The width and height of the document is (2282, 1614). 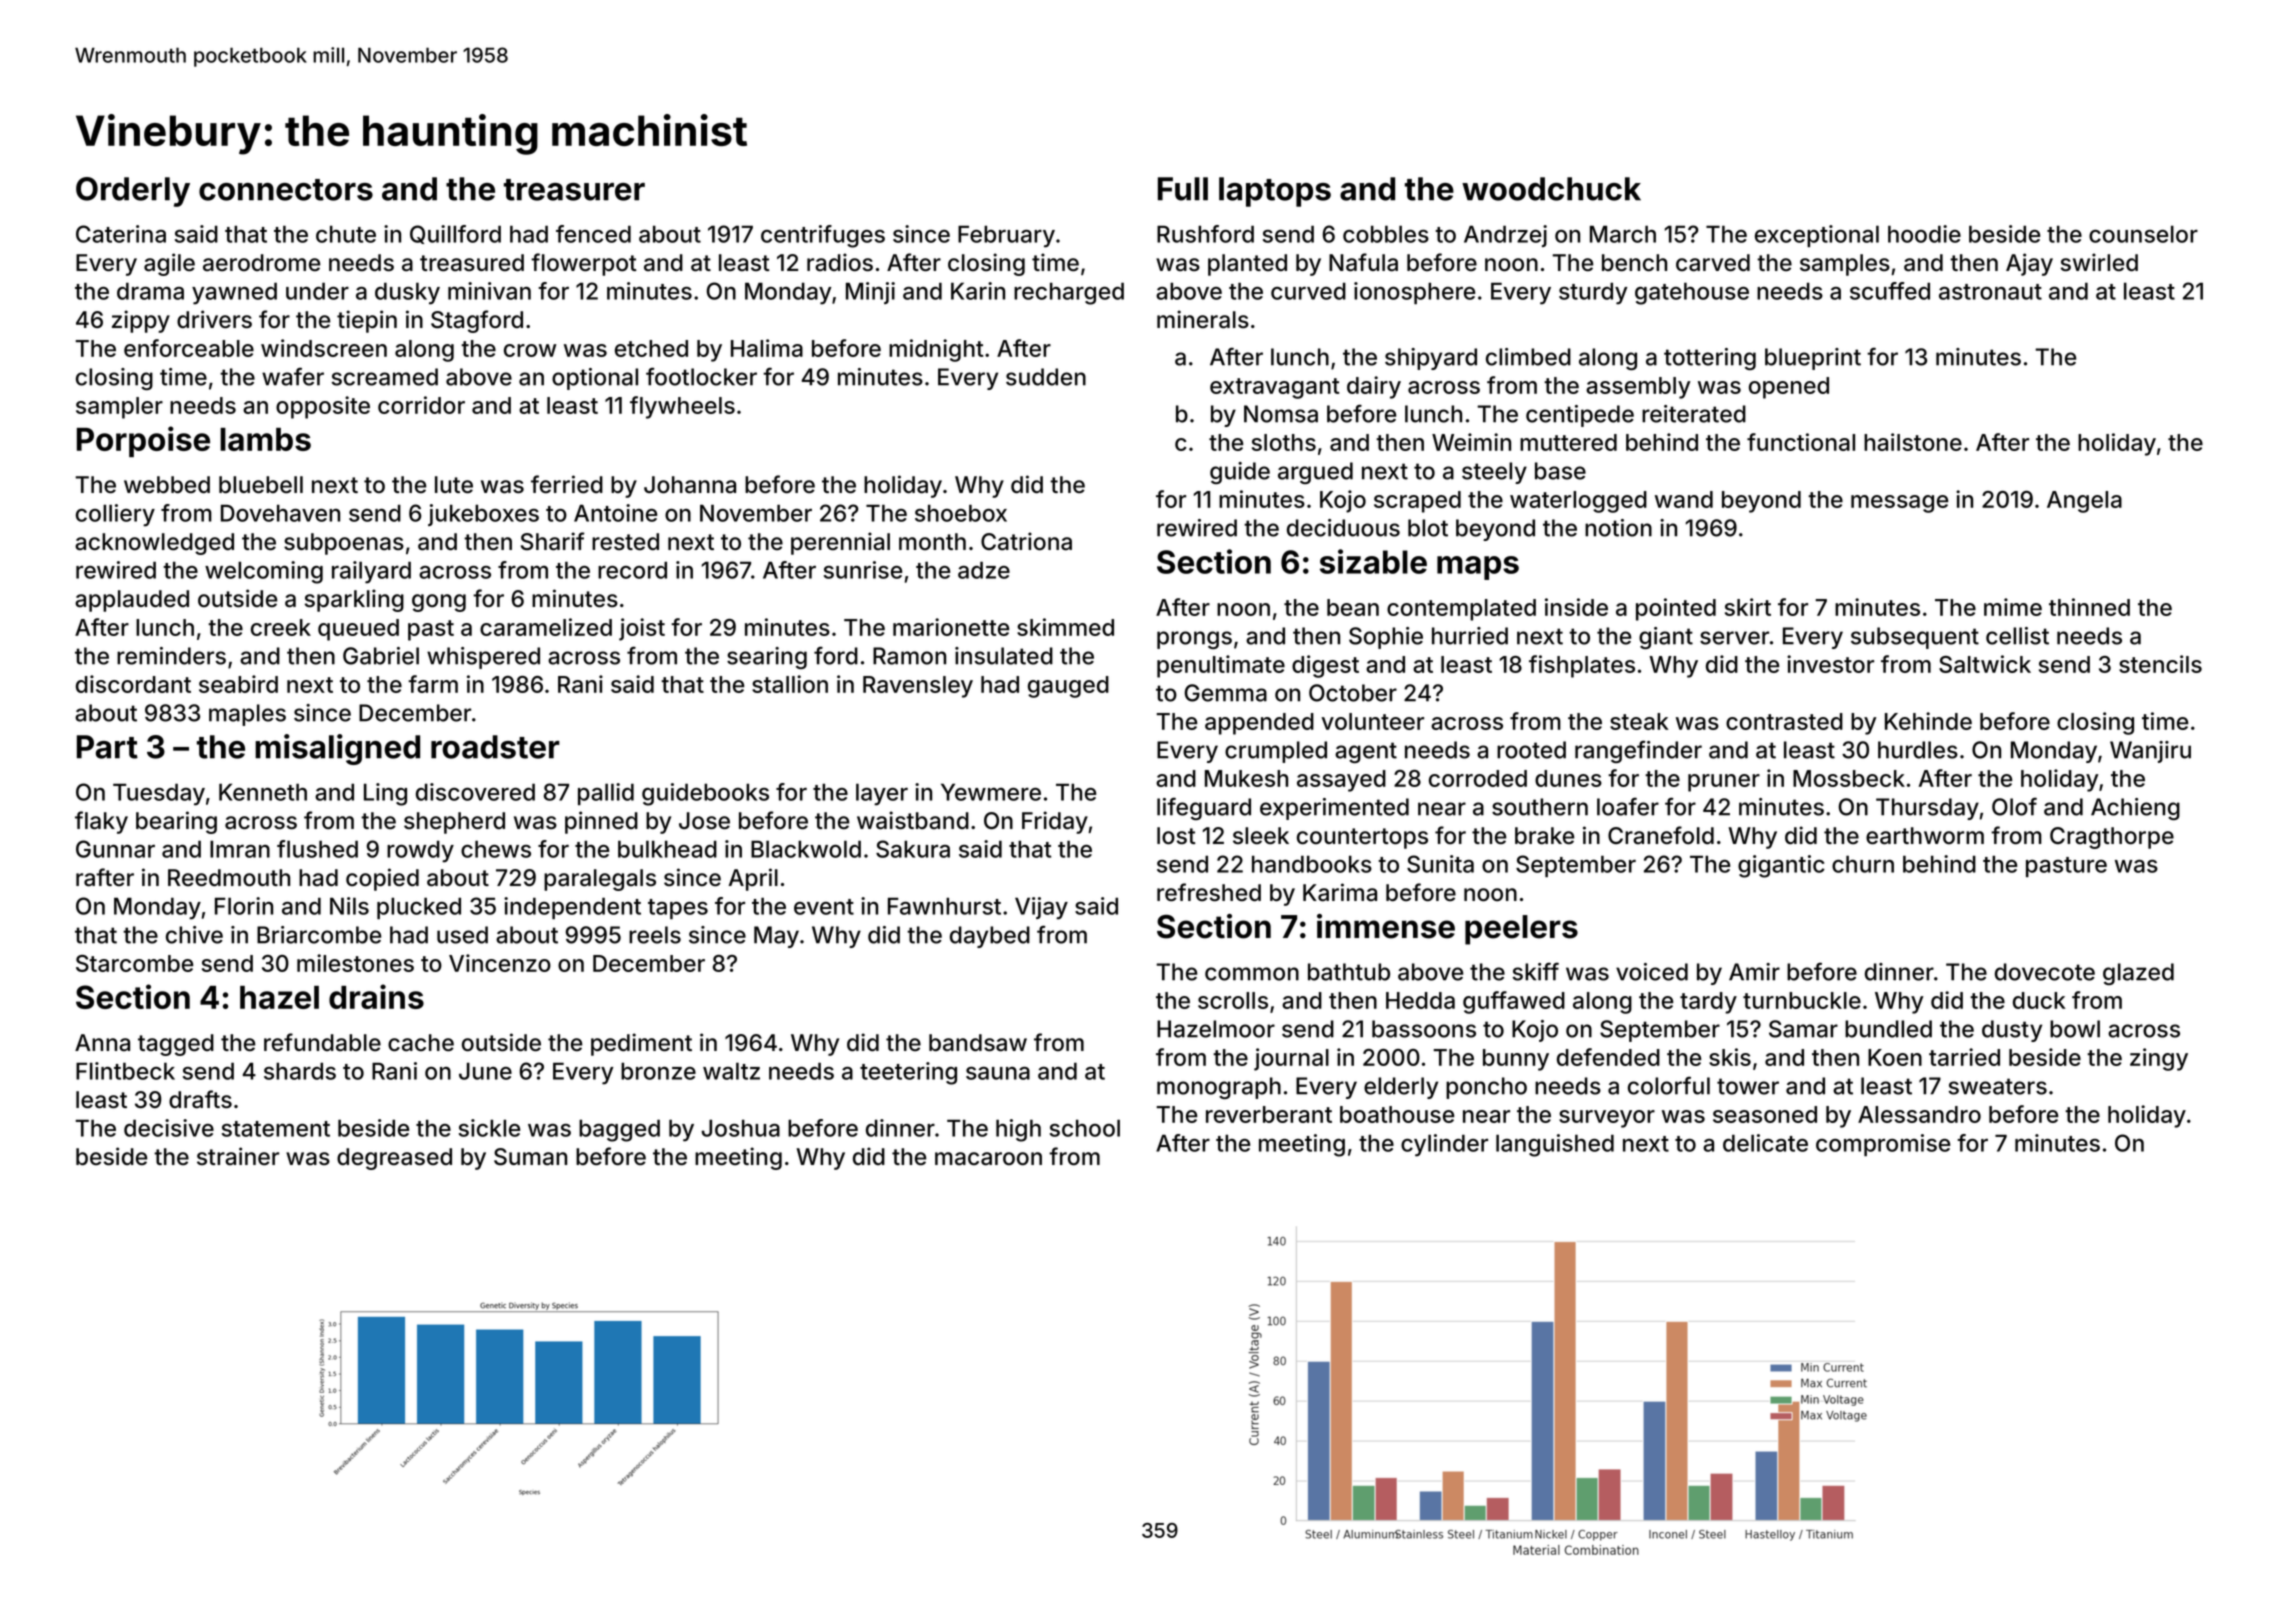 What do you see at coordinates (740, 1128) in the document?
I see `Joshua` at bounding box center [740, 1128].
